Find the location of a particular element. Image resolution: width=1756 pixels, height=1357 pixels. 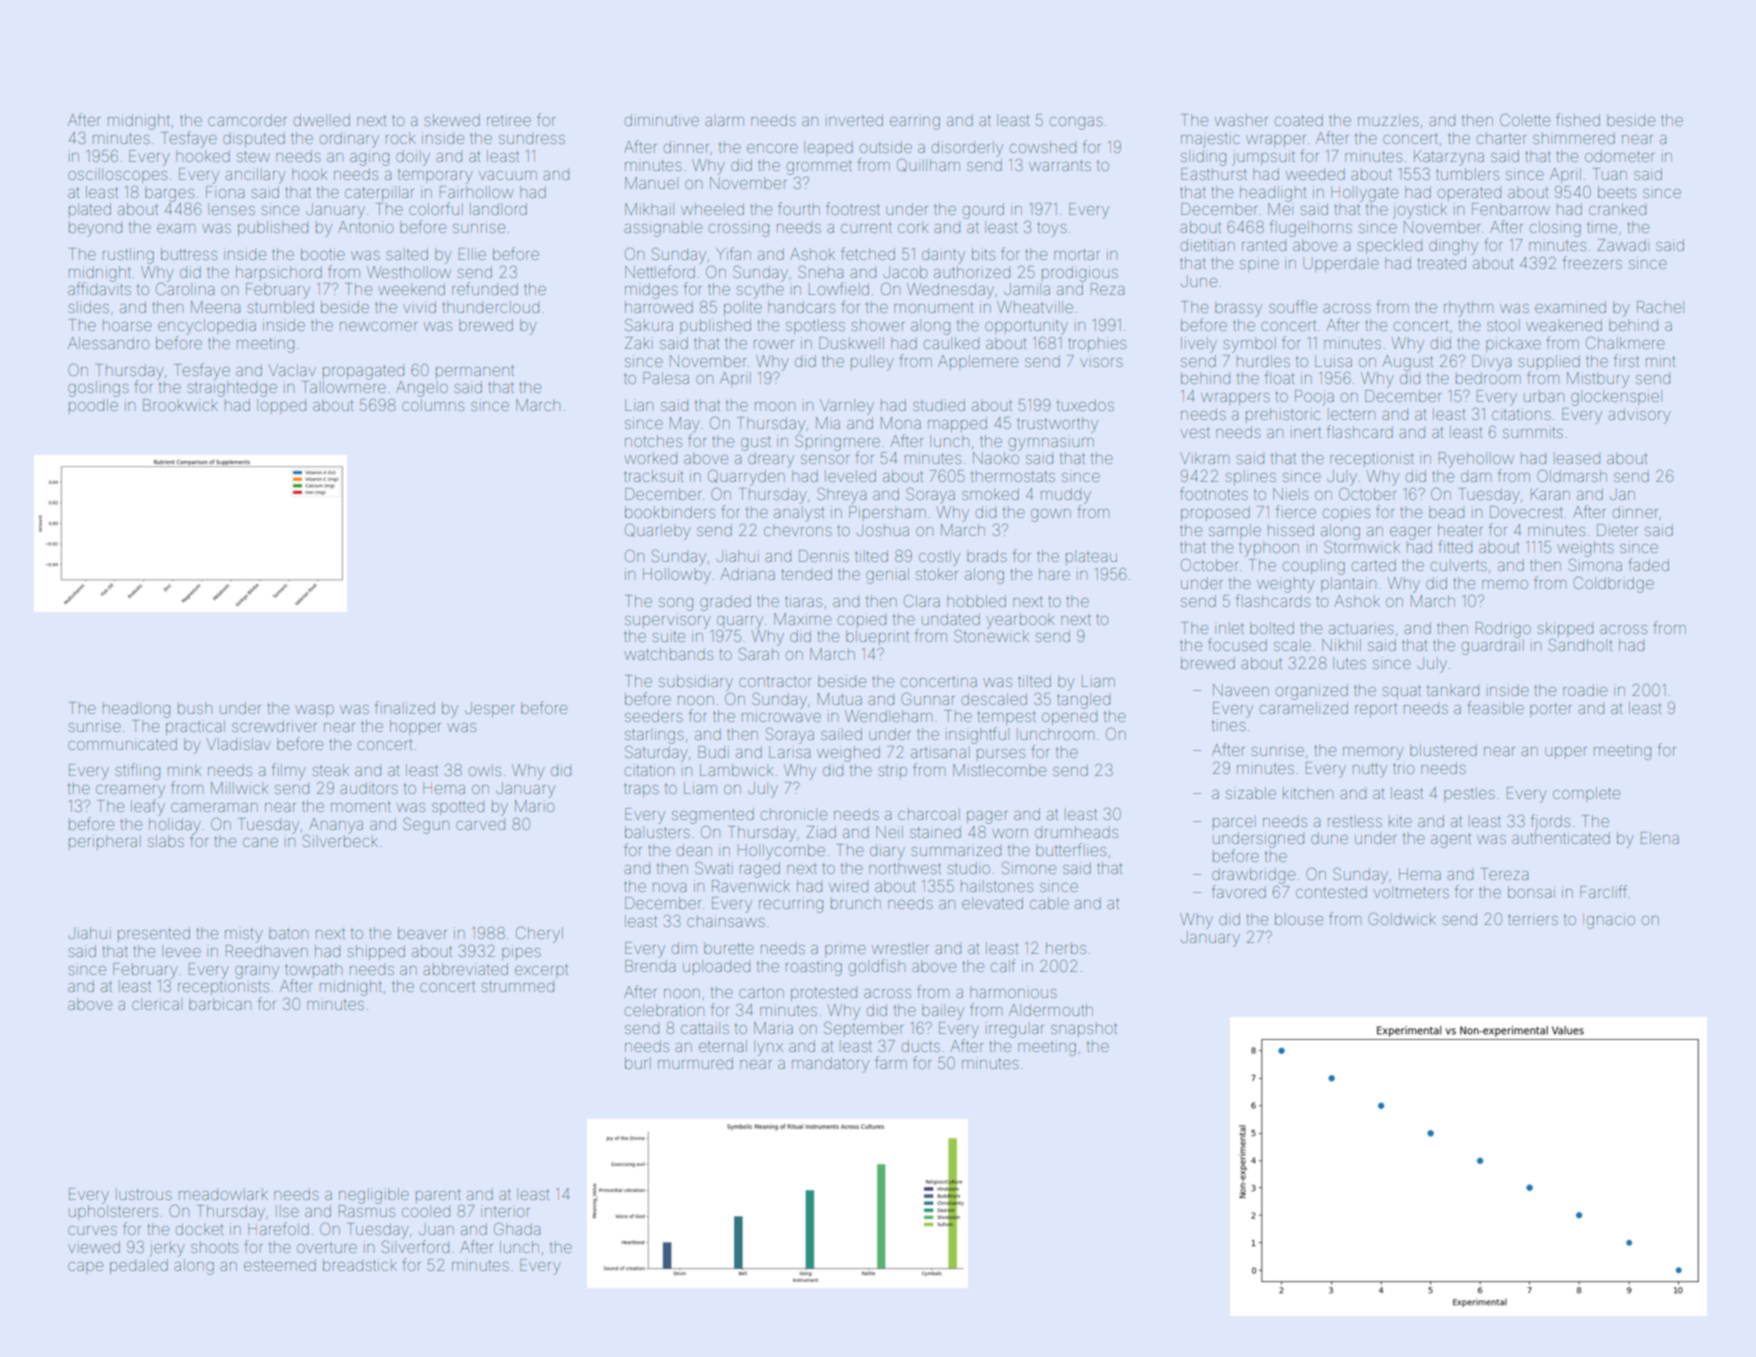

Angelo is located at coordinates (422, 389).
